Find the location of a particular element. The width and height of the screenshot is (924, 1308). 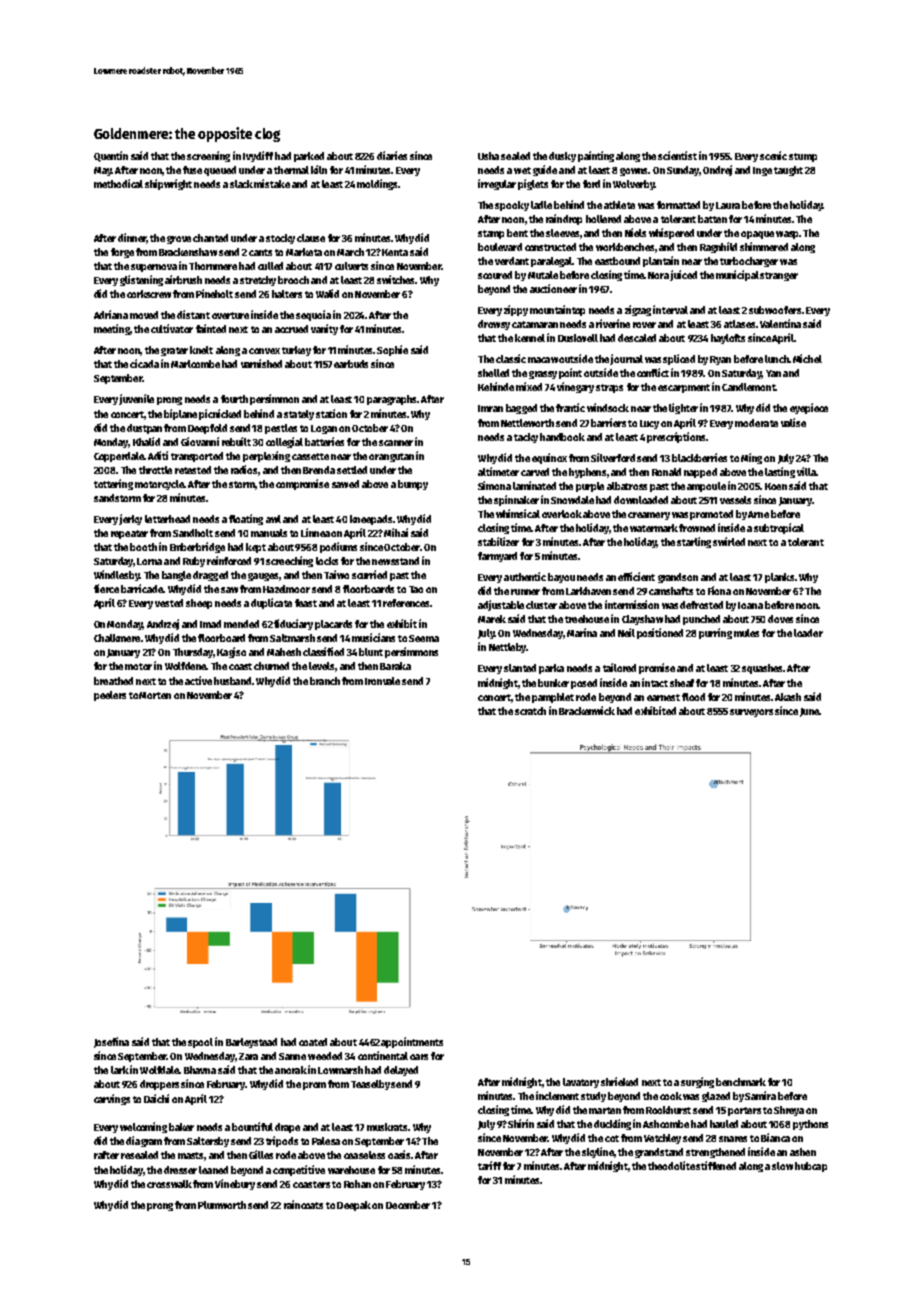

scratch is located at coordinates (530, 711).
